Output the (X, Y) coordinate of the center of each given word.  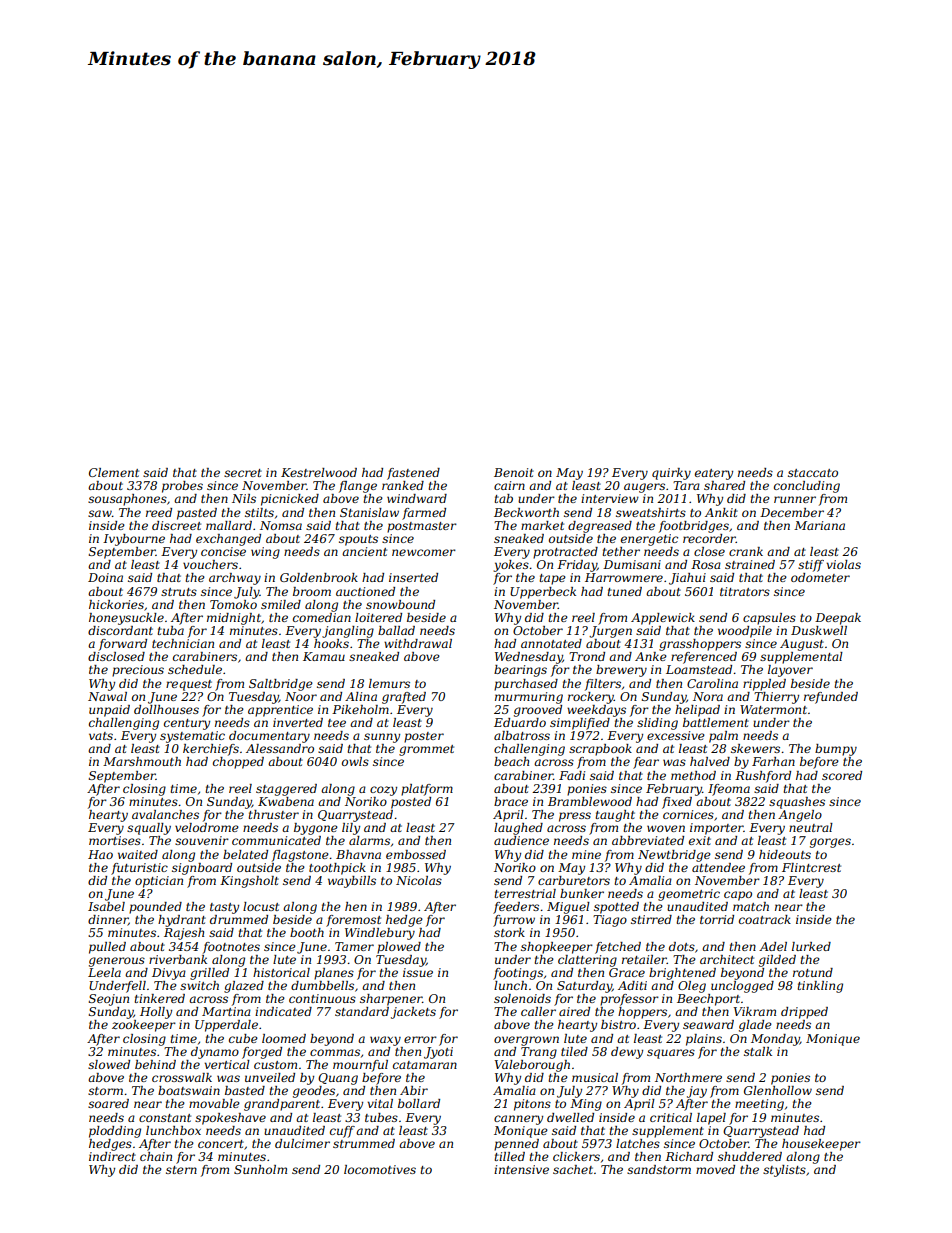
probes (182, 487)
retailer (644, 959)
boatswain (189, 1090)
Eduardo (520, 722)
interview (610, 498)
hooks (331, 643)
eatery (714, 474)
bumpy (836, 750)
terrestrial (525, 893)
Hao (100, 854)
